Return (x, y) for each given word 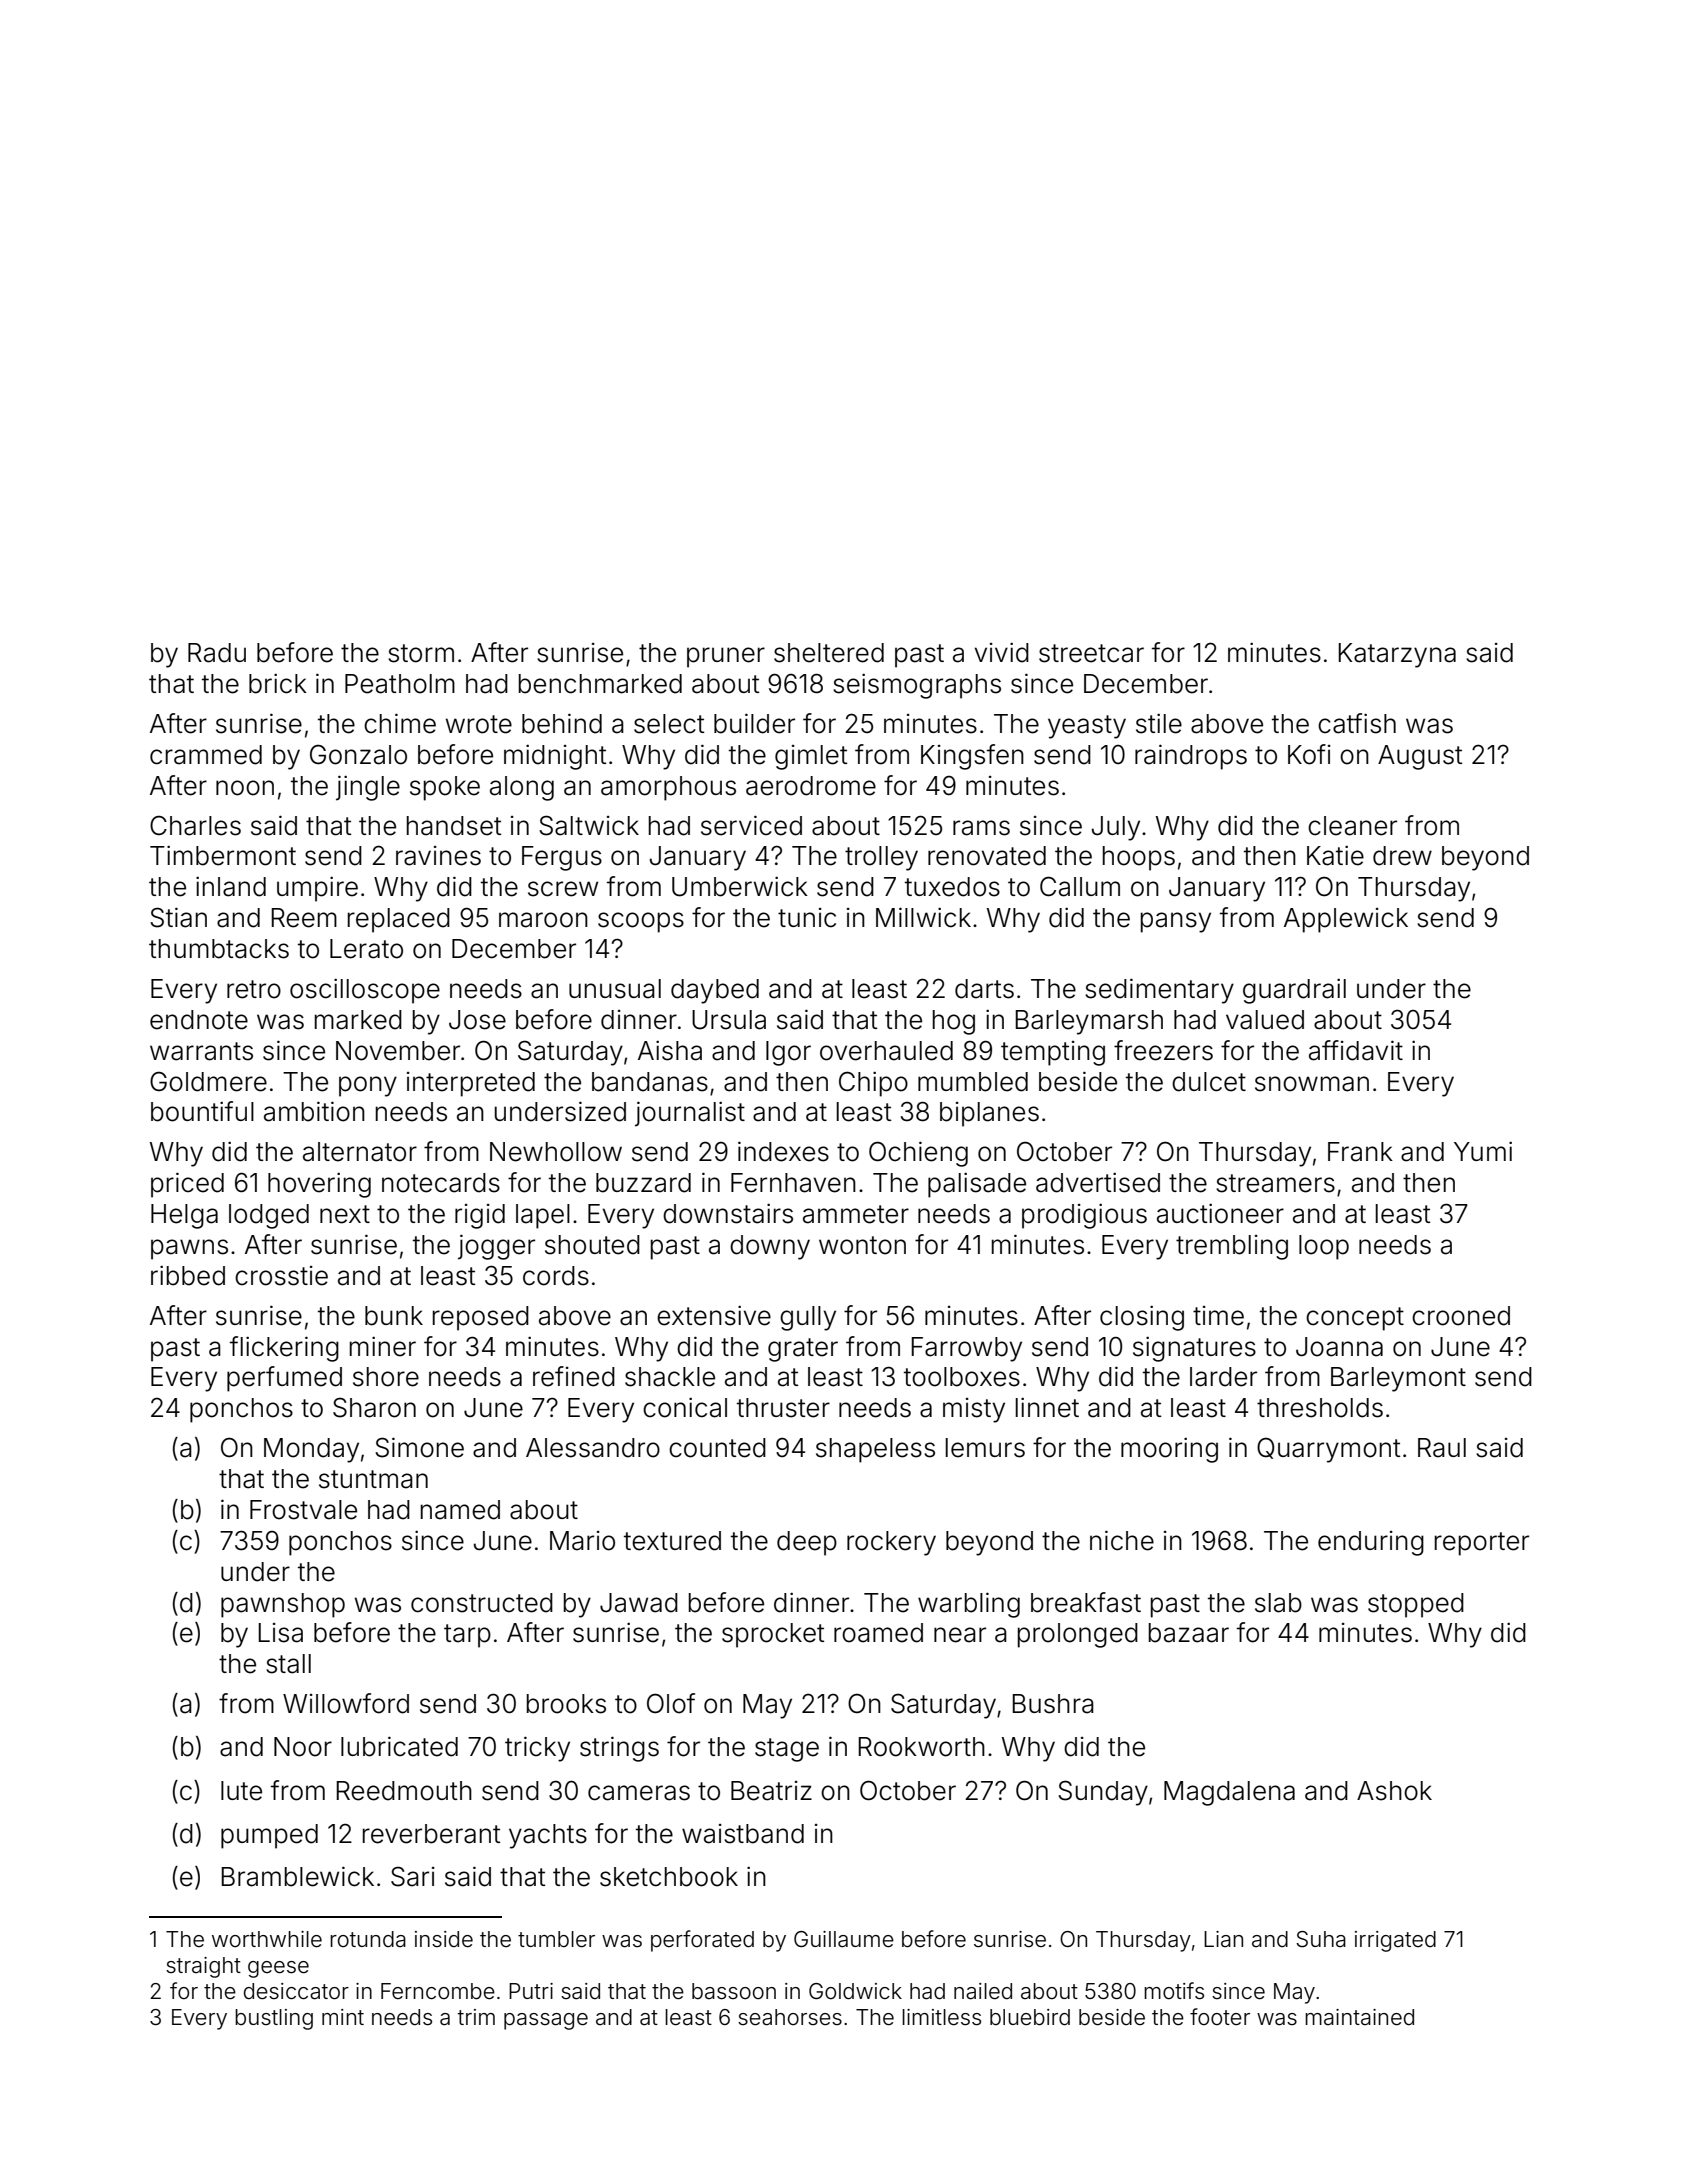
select (669, 724)
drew (1402, 856)
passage (546, 2021)
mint (343, 2017)
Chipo (873, 1084)
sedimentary (1159, 991)
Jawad (639, 1603)
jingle (368, 788)
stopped (1416, 1605)
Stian (178, 917)
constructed (482, 1603)
